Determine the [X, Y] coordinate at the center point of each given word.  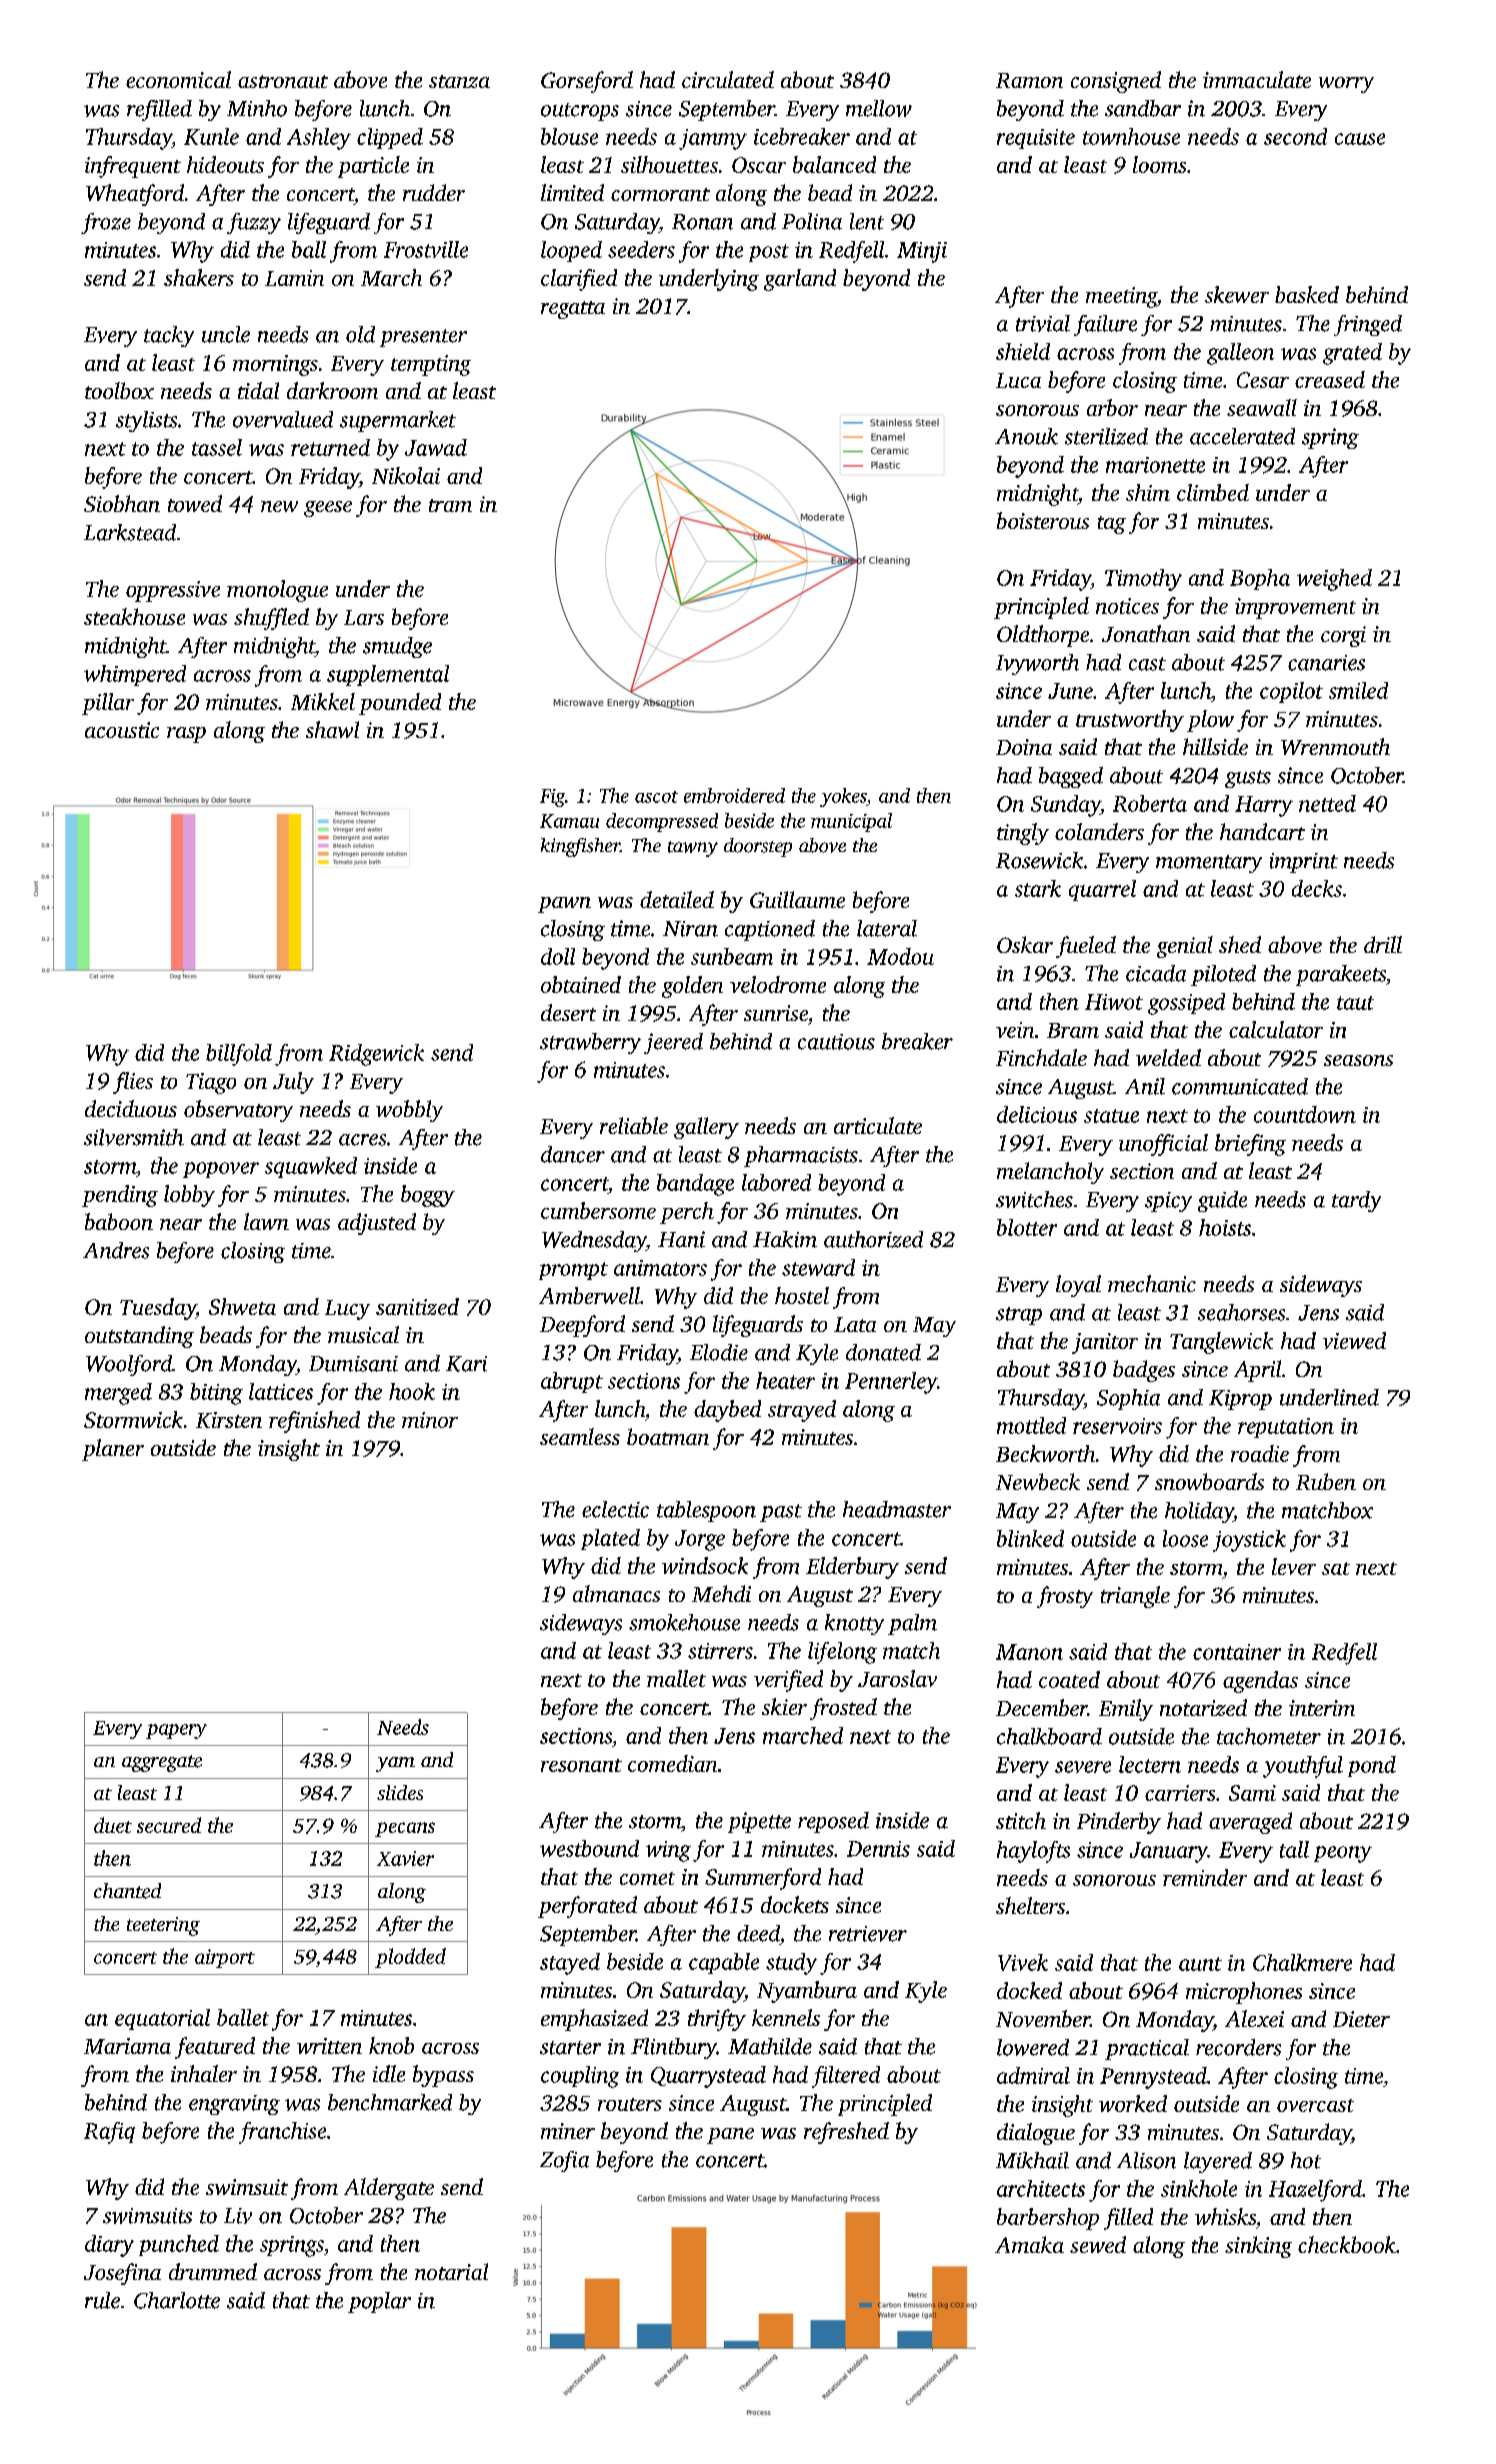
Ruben [1326, 1481]
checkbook [1347, 2244]
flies [133, 1083]
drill [1383, 944]
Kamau [569, 821]
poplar [379, 2302]
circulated [728, 79]
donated [883, 1352]
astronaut [283, 81]
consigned [1116, 82]
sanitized [417, 1306]
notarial [451, 2271]
